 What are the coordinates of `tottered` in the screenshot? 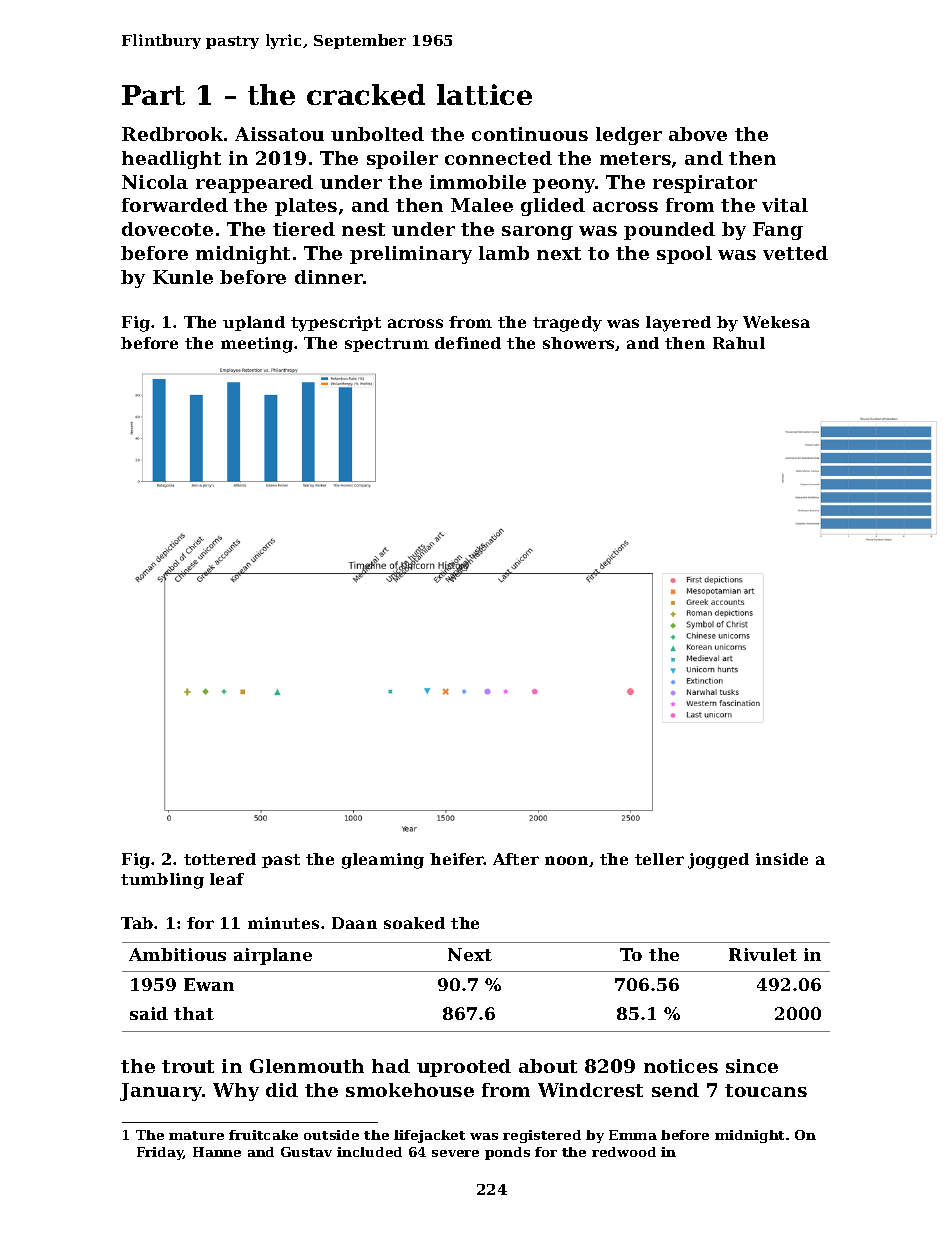 It's located at (220, 859).
